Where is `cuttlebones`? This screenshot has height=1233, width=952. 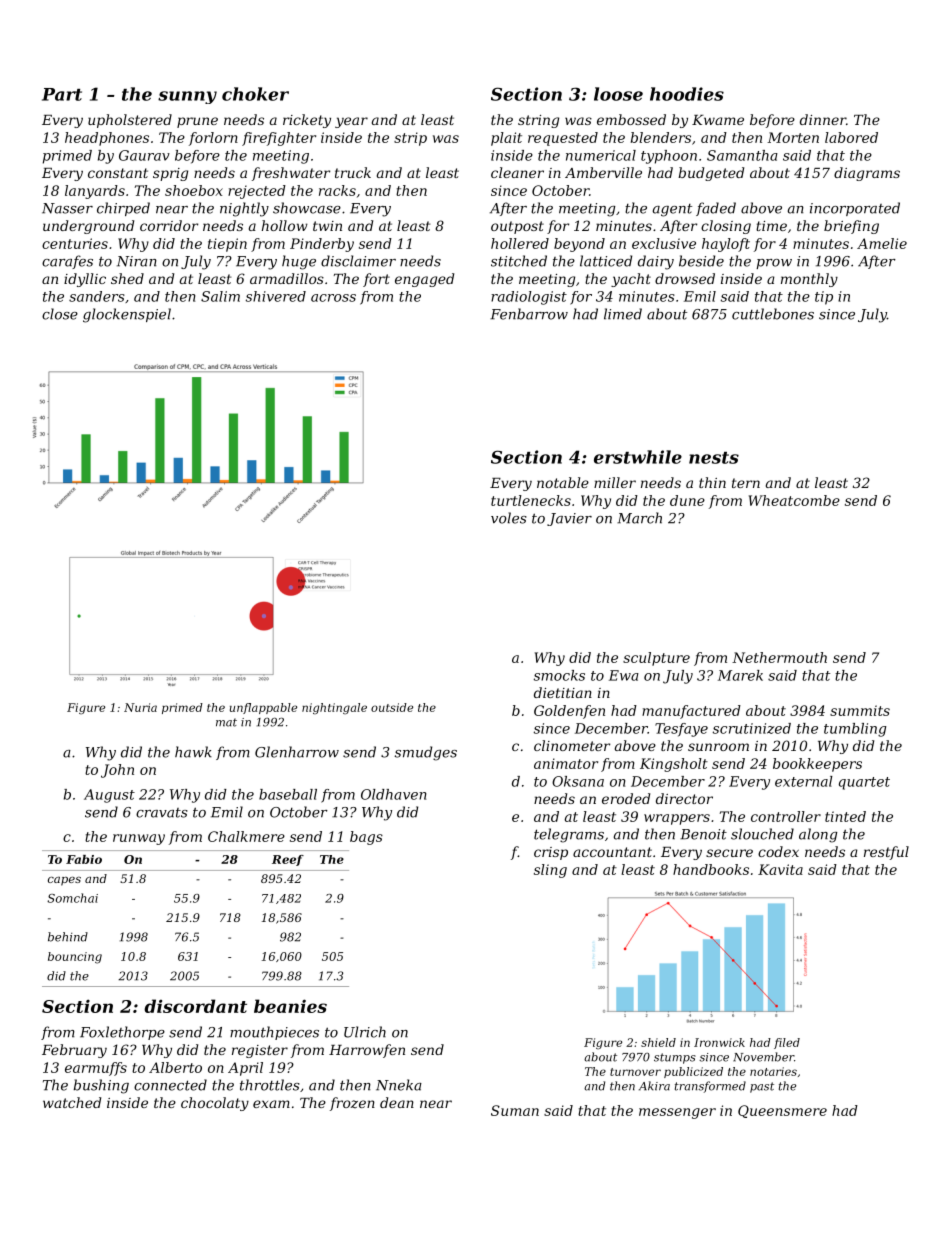
cuttlebones is located at coordinates (773, 314).
